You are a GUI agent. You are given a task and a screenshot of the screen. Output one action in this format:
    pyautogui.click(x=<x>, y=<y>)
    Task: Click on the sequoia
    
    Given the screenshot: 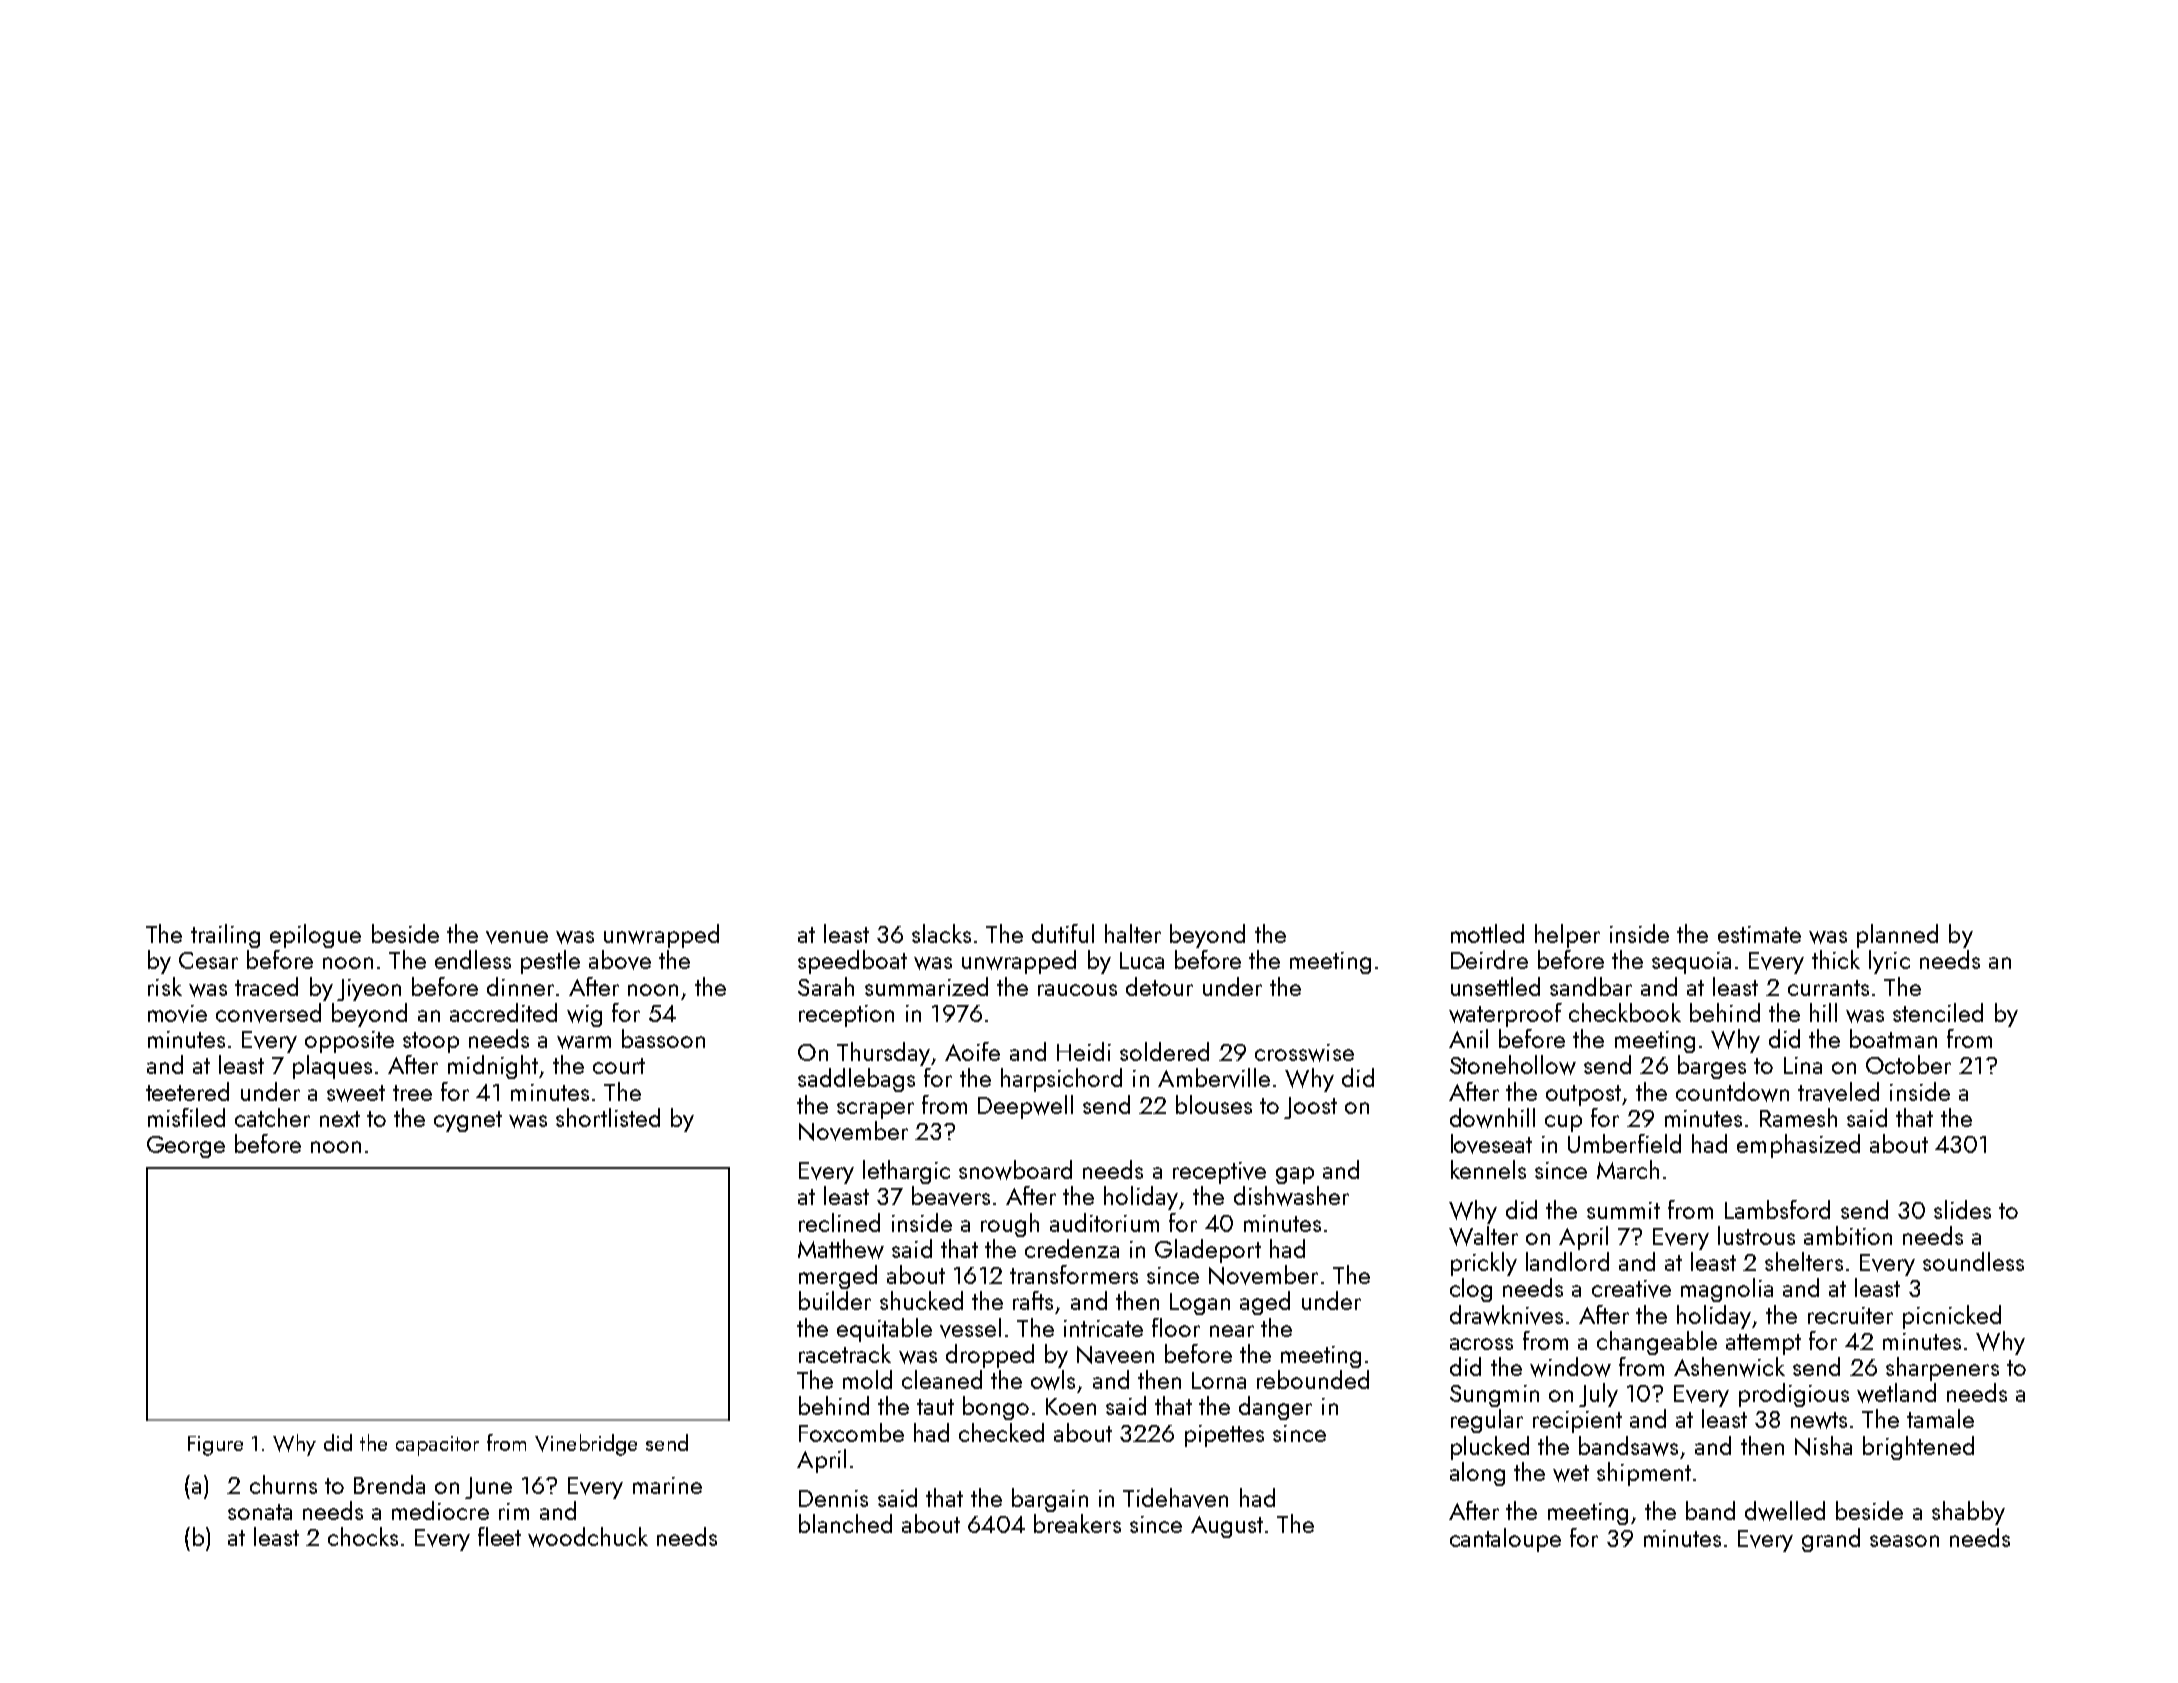 What is the action you would take?
    pyautogui.click(x=1691, y=963)
